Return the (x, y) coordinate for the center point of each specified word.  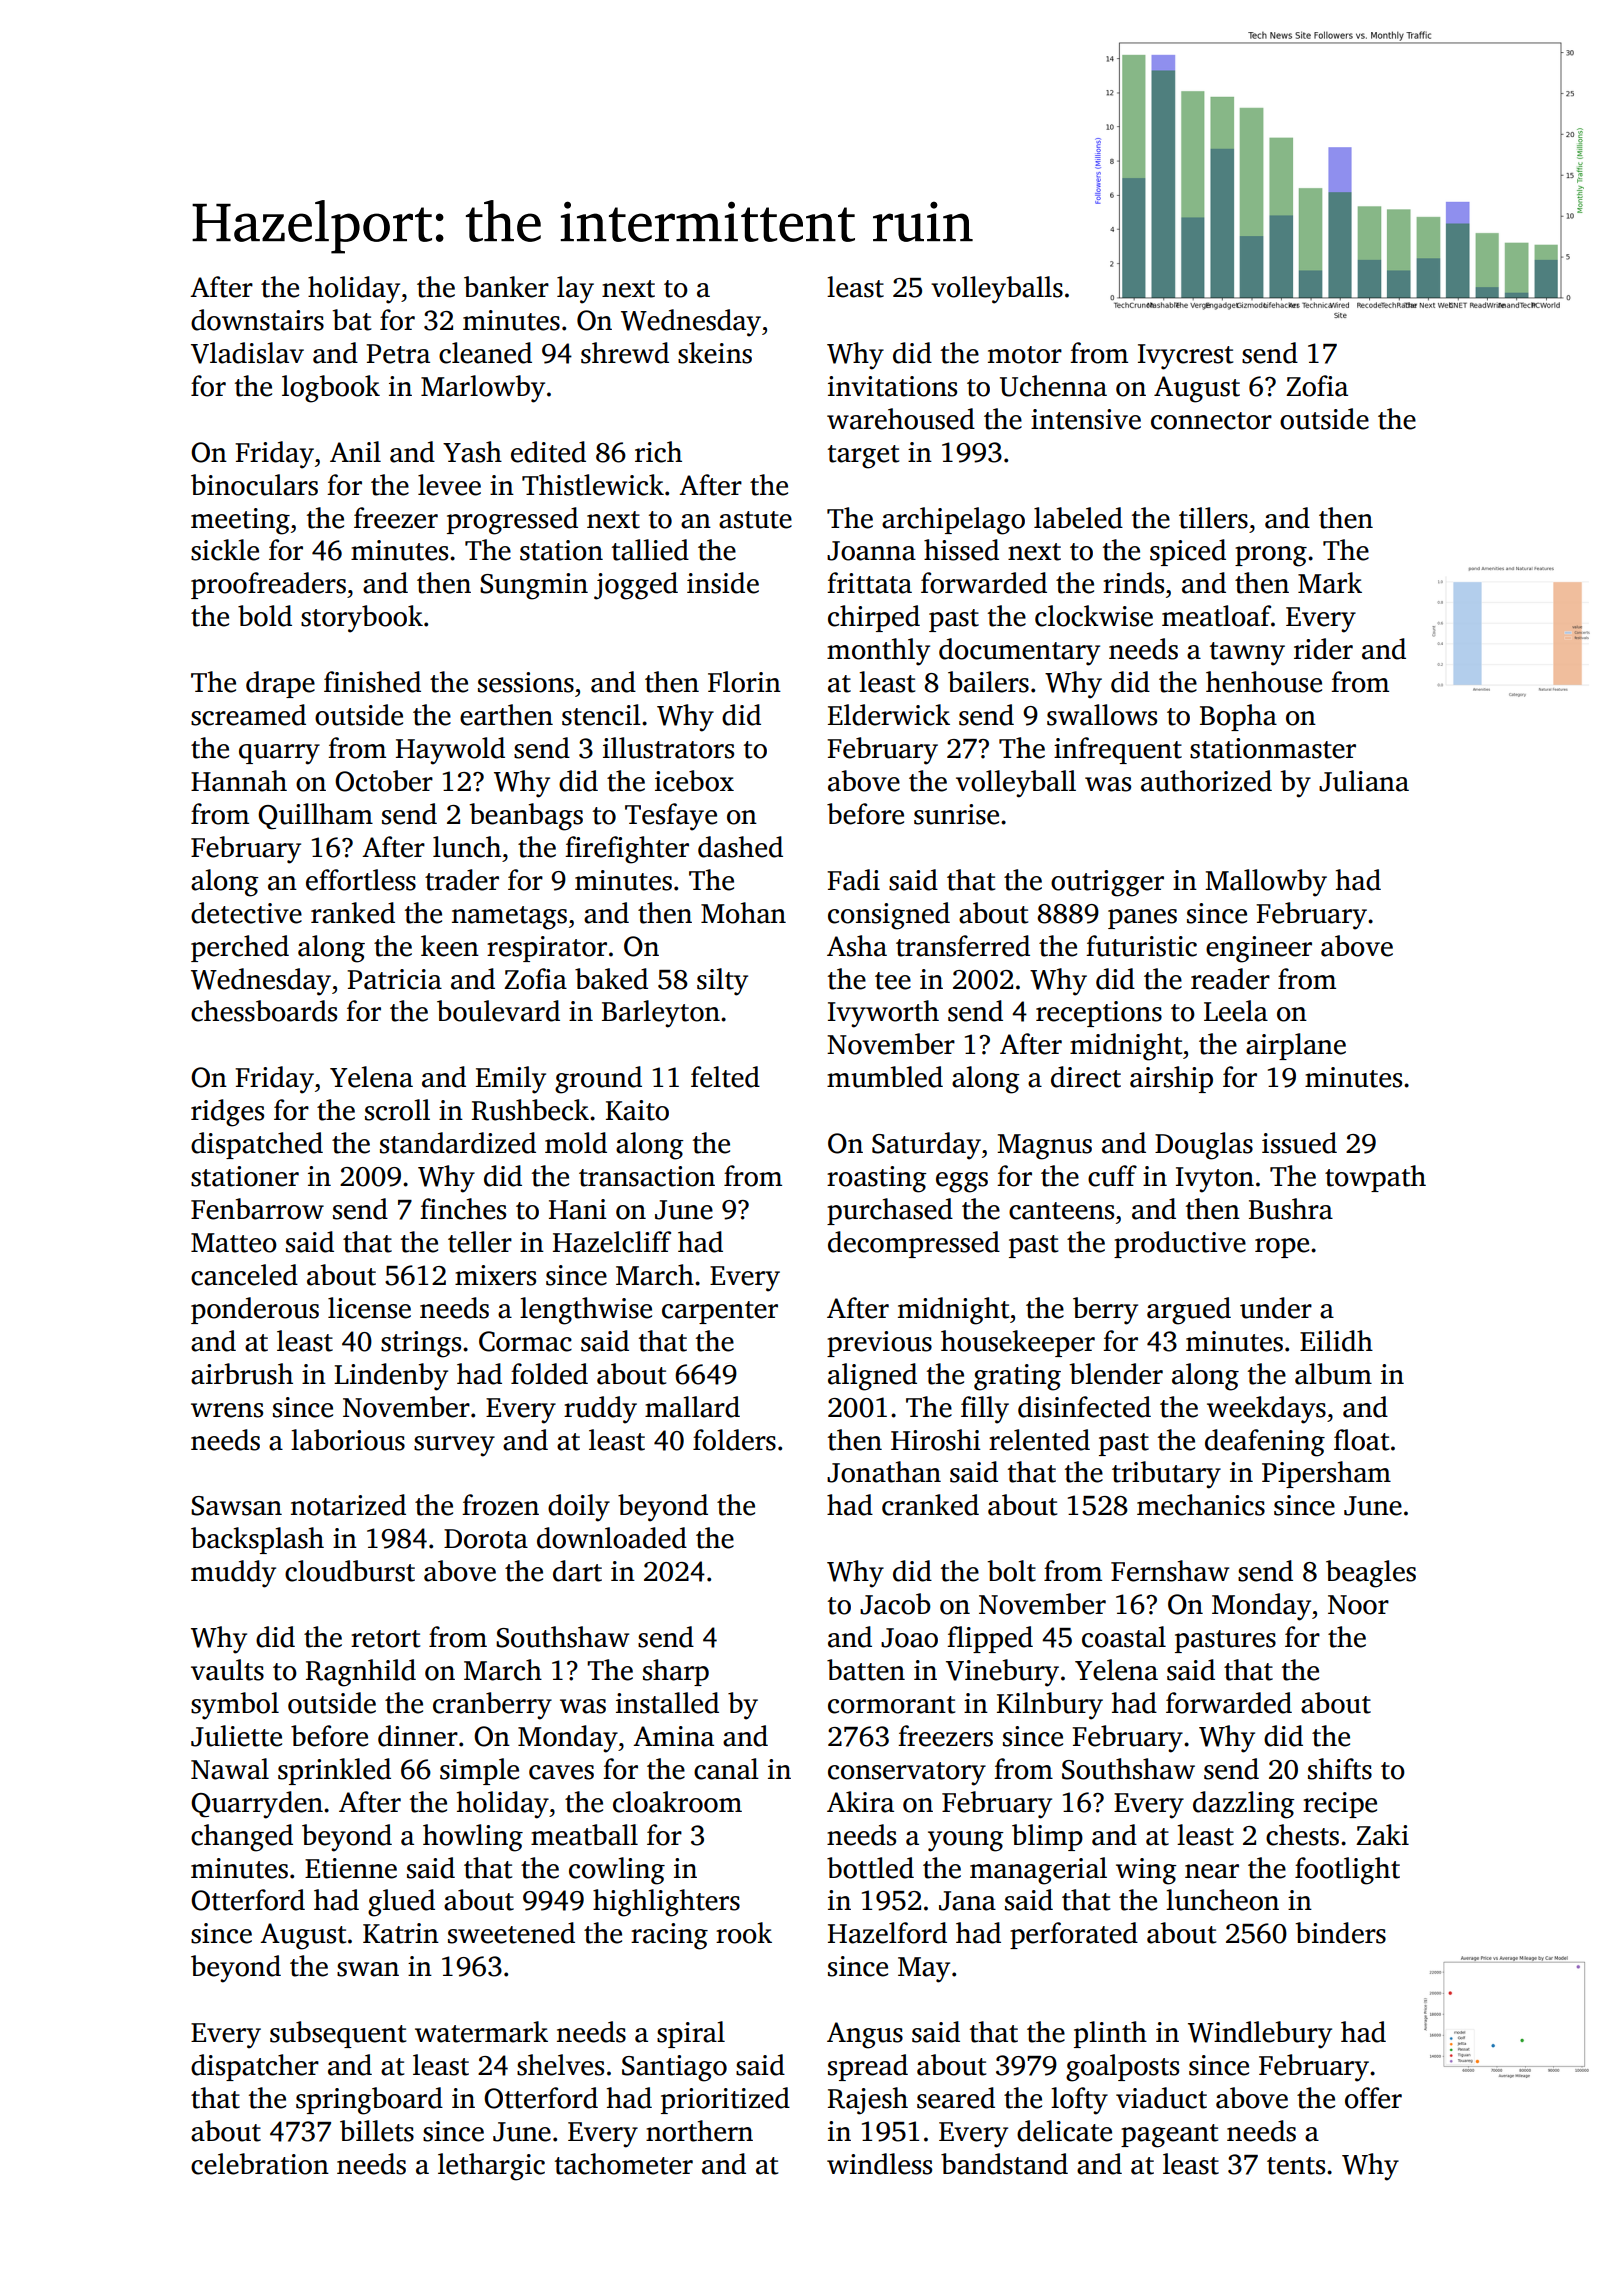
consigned (889, 916)
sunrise (956, 814)
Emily (511, 1080)
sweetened (511, 1933)
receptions (1099, 1014)
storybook (362, 619)
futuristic (1141, 946)
